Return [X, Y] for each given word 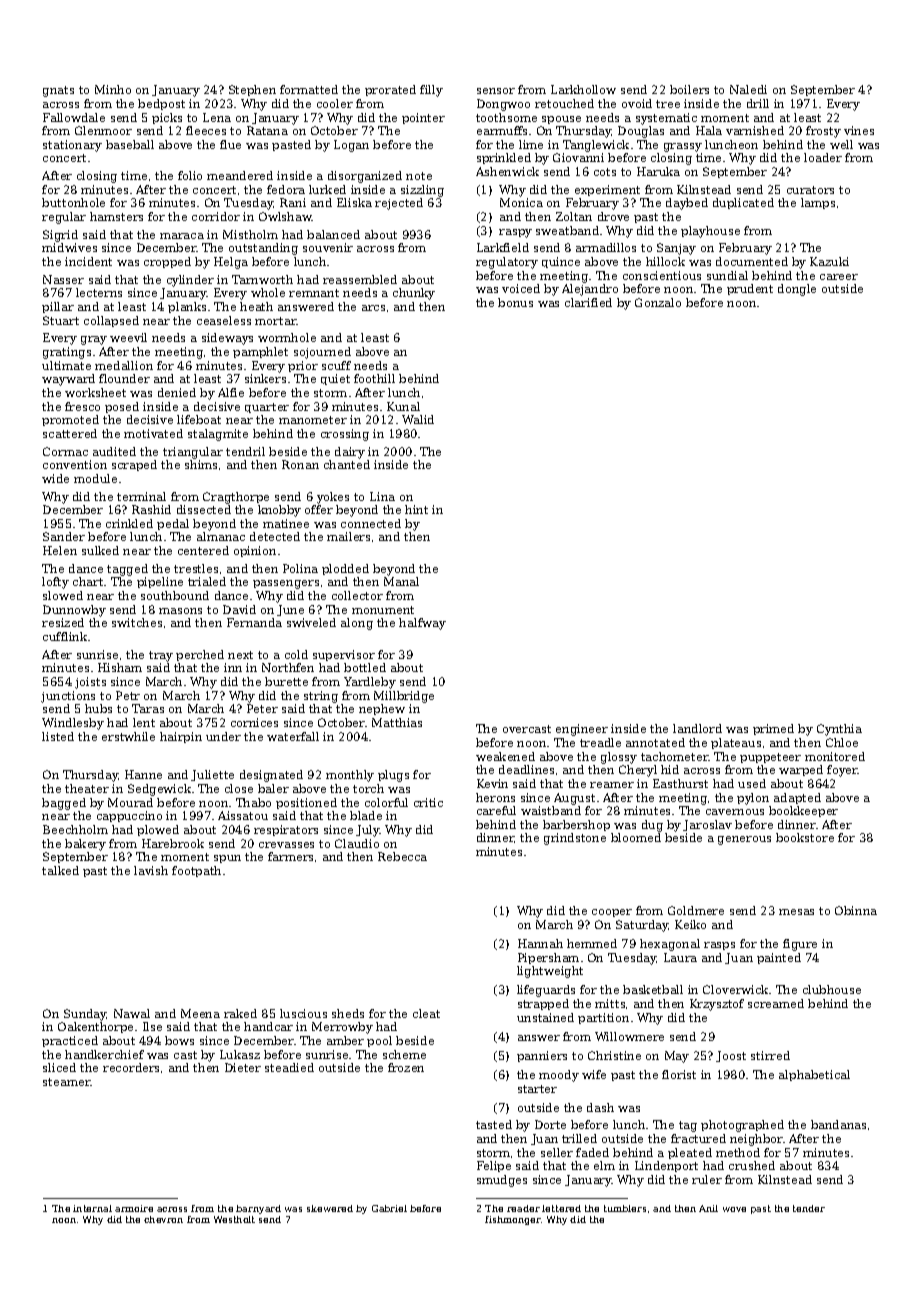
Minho [113, 89]
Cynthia [839, 730]
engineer [582, 730]
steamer [67, 1082]
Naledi [748, 89]
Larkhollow [583, 89]
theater [87, 788]
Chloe [842, 742]
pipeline [160, 582]
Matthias [397, 722]
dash [600, 1107]
